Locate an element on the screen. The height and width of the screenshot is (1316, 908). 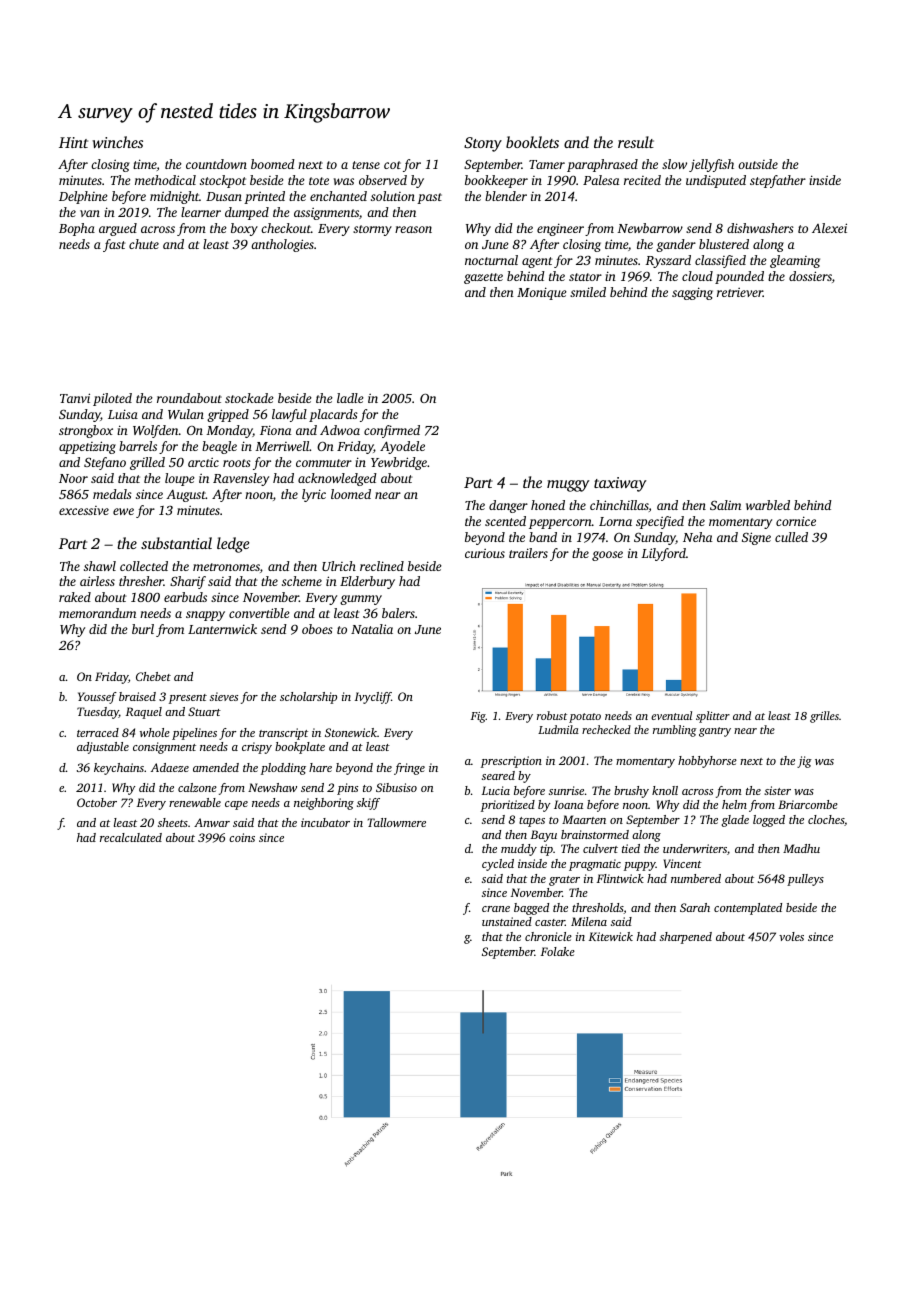
result is located at coordinates (636, 142).
